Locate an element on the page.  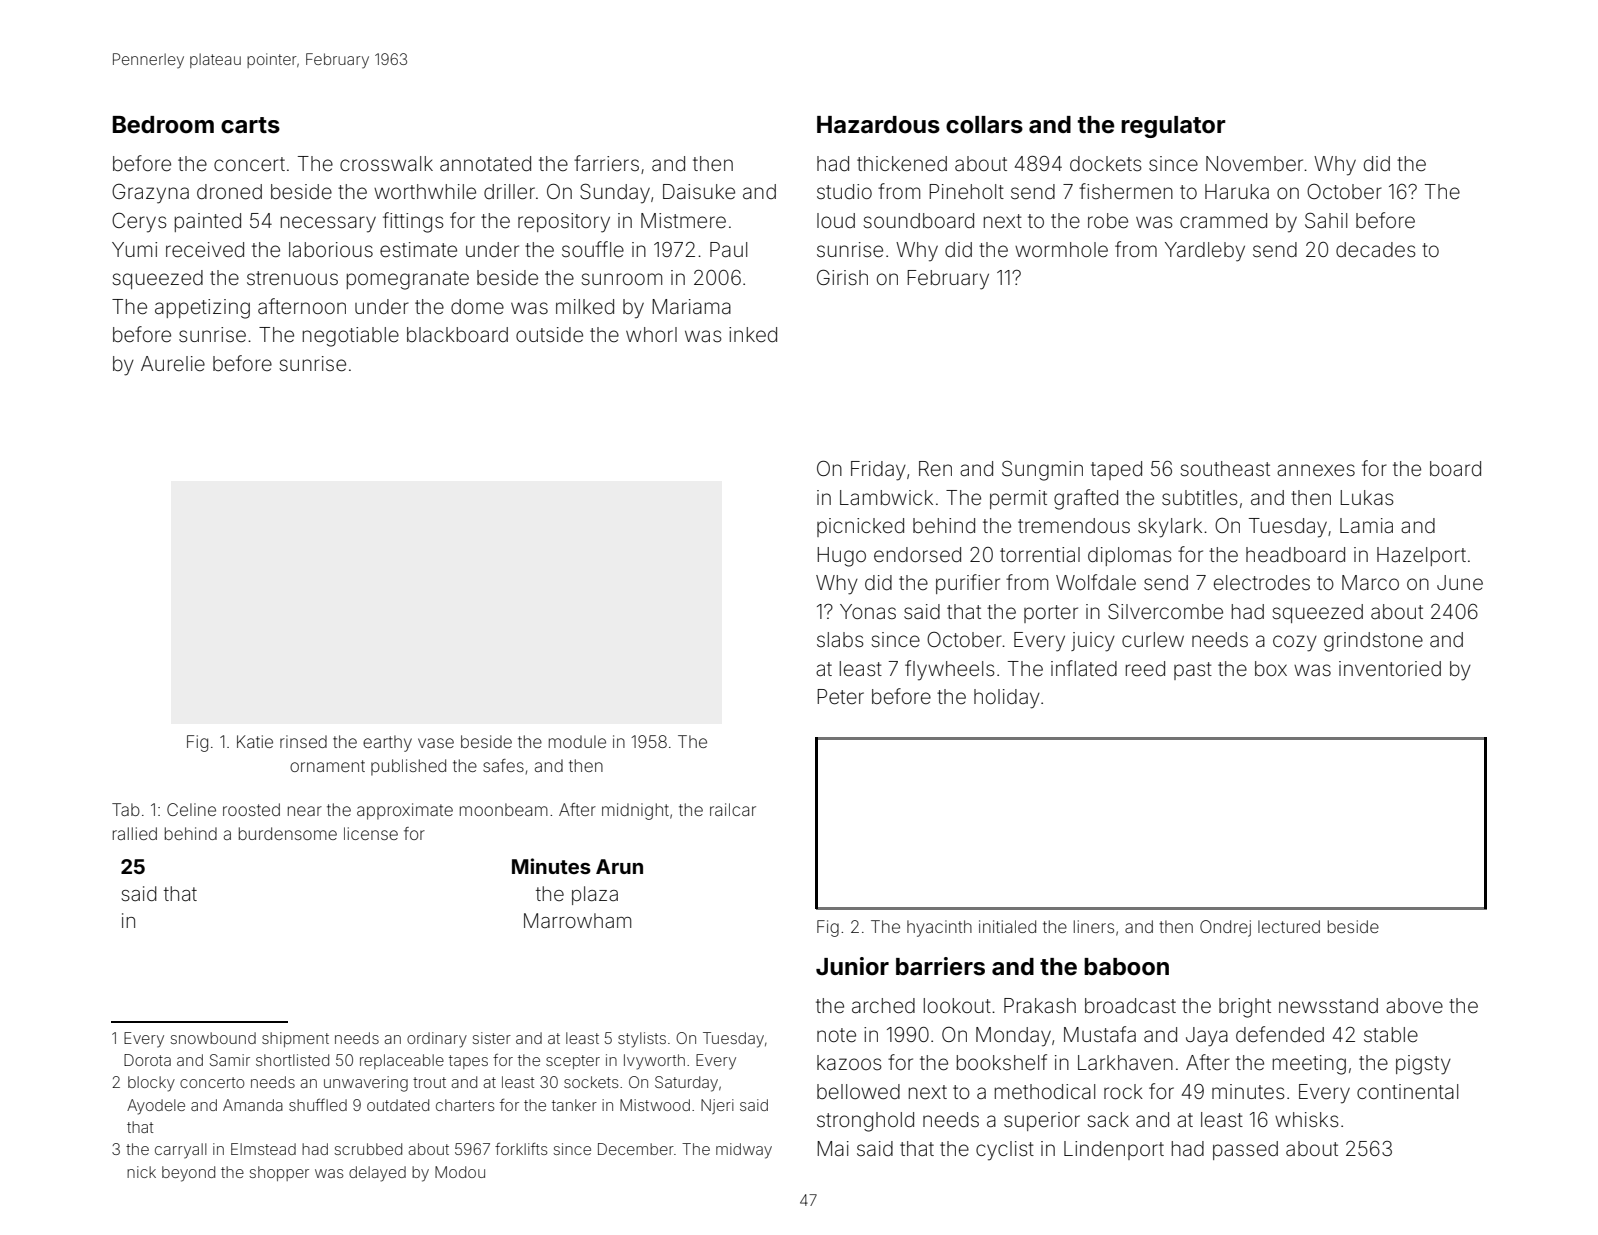
decades is located at coordinates (1375, 250).
